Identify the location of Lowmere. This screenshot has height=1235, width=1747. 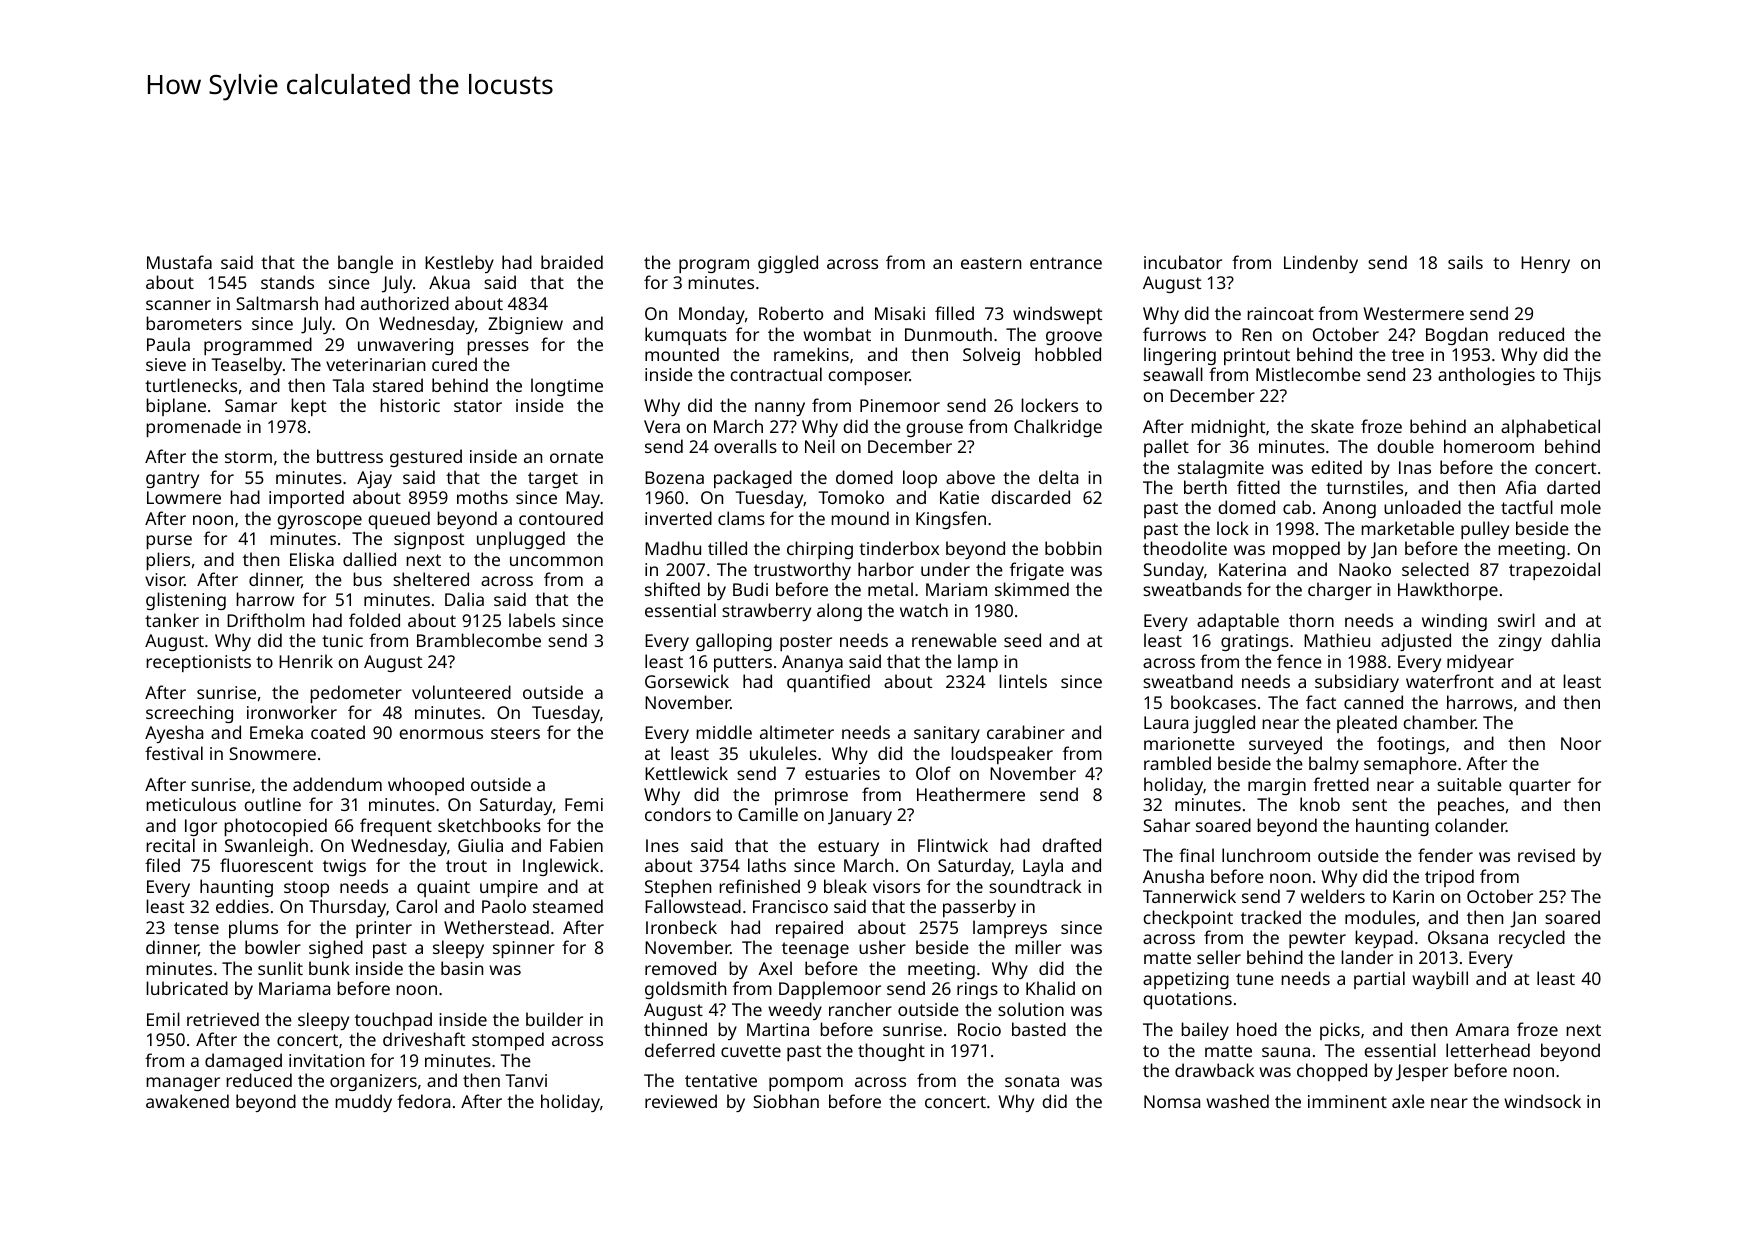
(184, 497).
